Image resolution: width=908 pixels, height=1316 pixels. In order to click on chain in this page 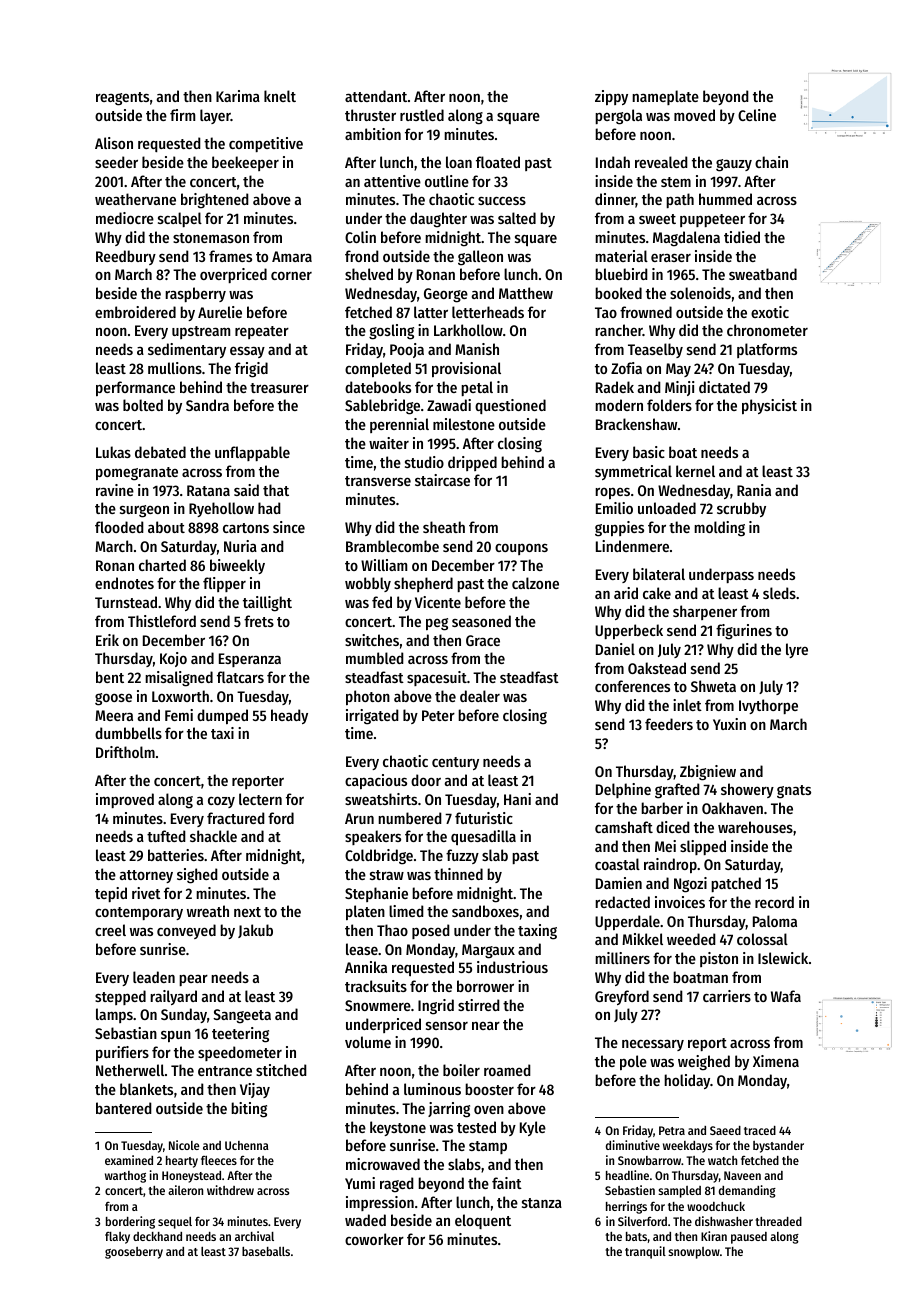, I will do `click(771, 162)`.
